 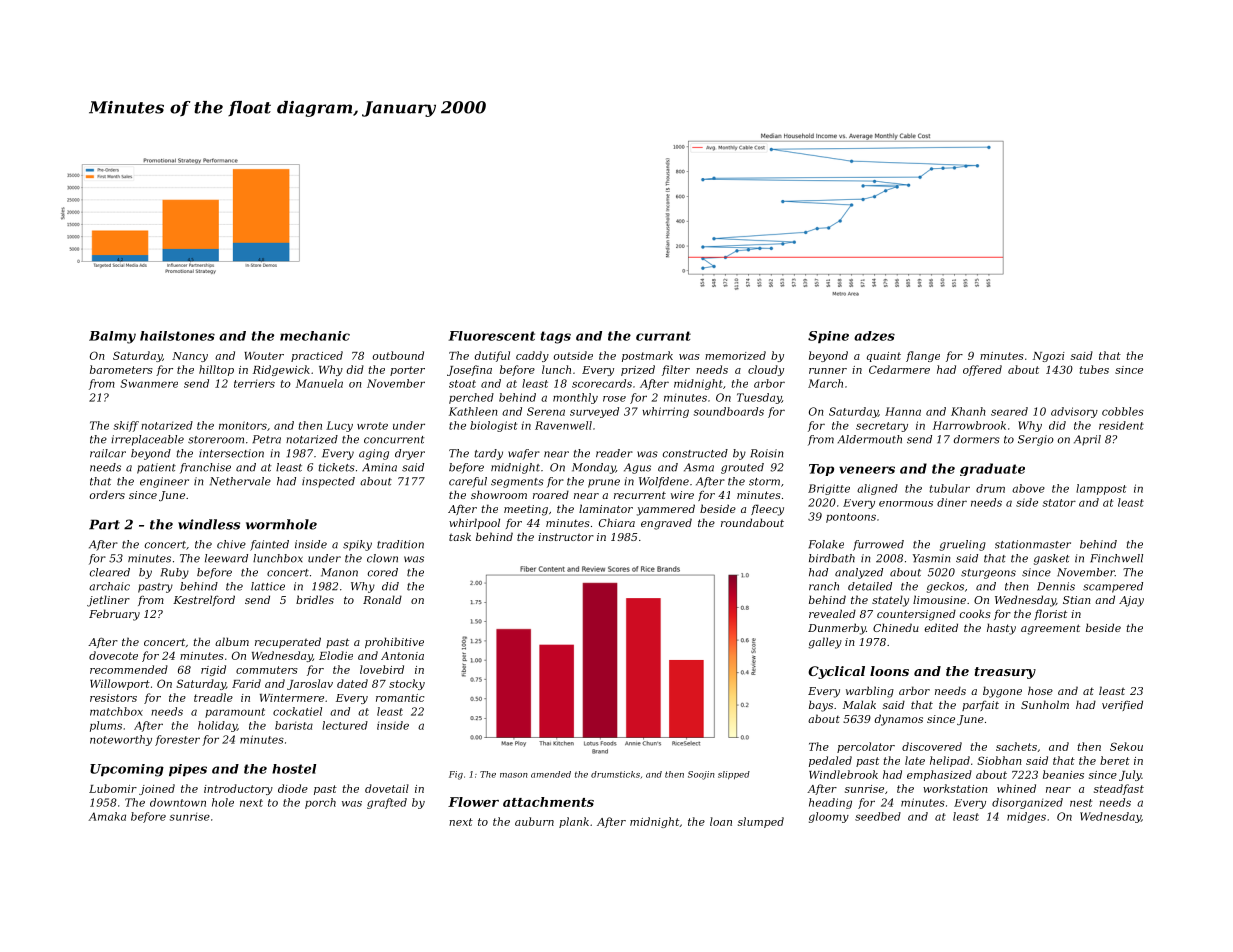 What do you see at coordinates (267, 670) in the page?
I see `commuters` at bounding box center [267, 670].
